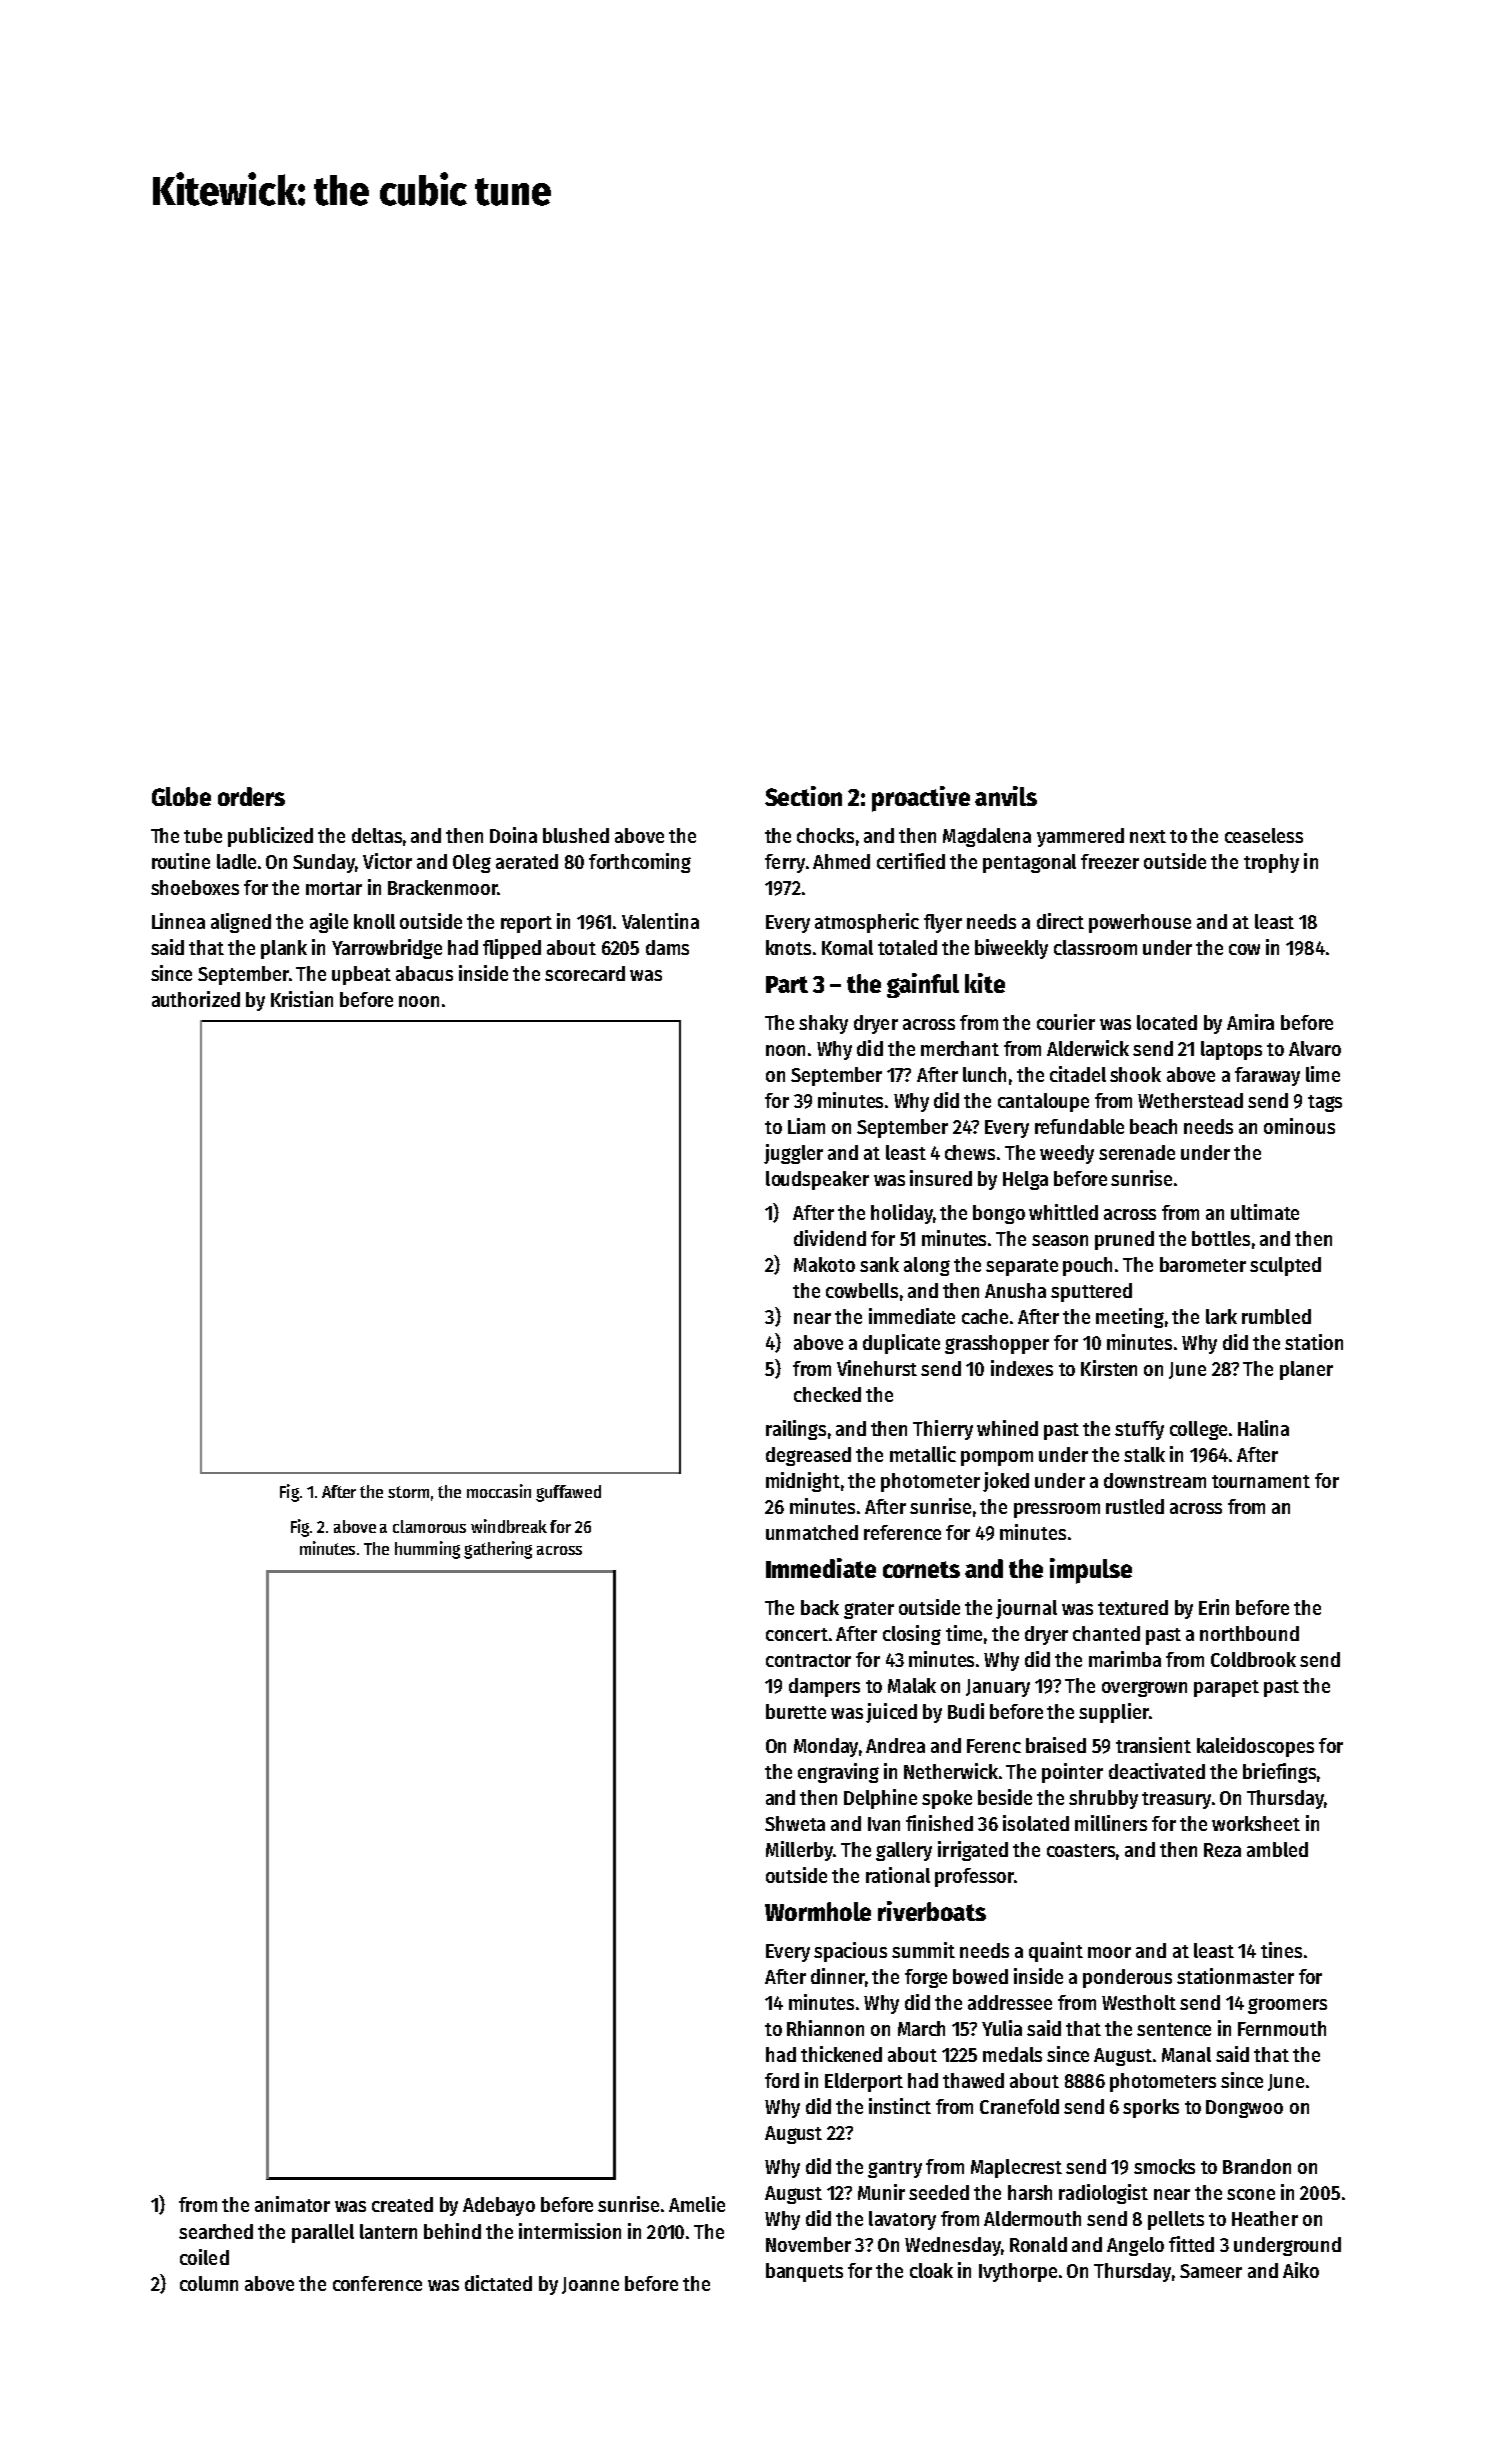 This screenshot has height=2464, width=1496. I want to click on humming, so click(427, 1550).
